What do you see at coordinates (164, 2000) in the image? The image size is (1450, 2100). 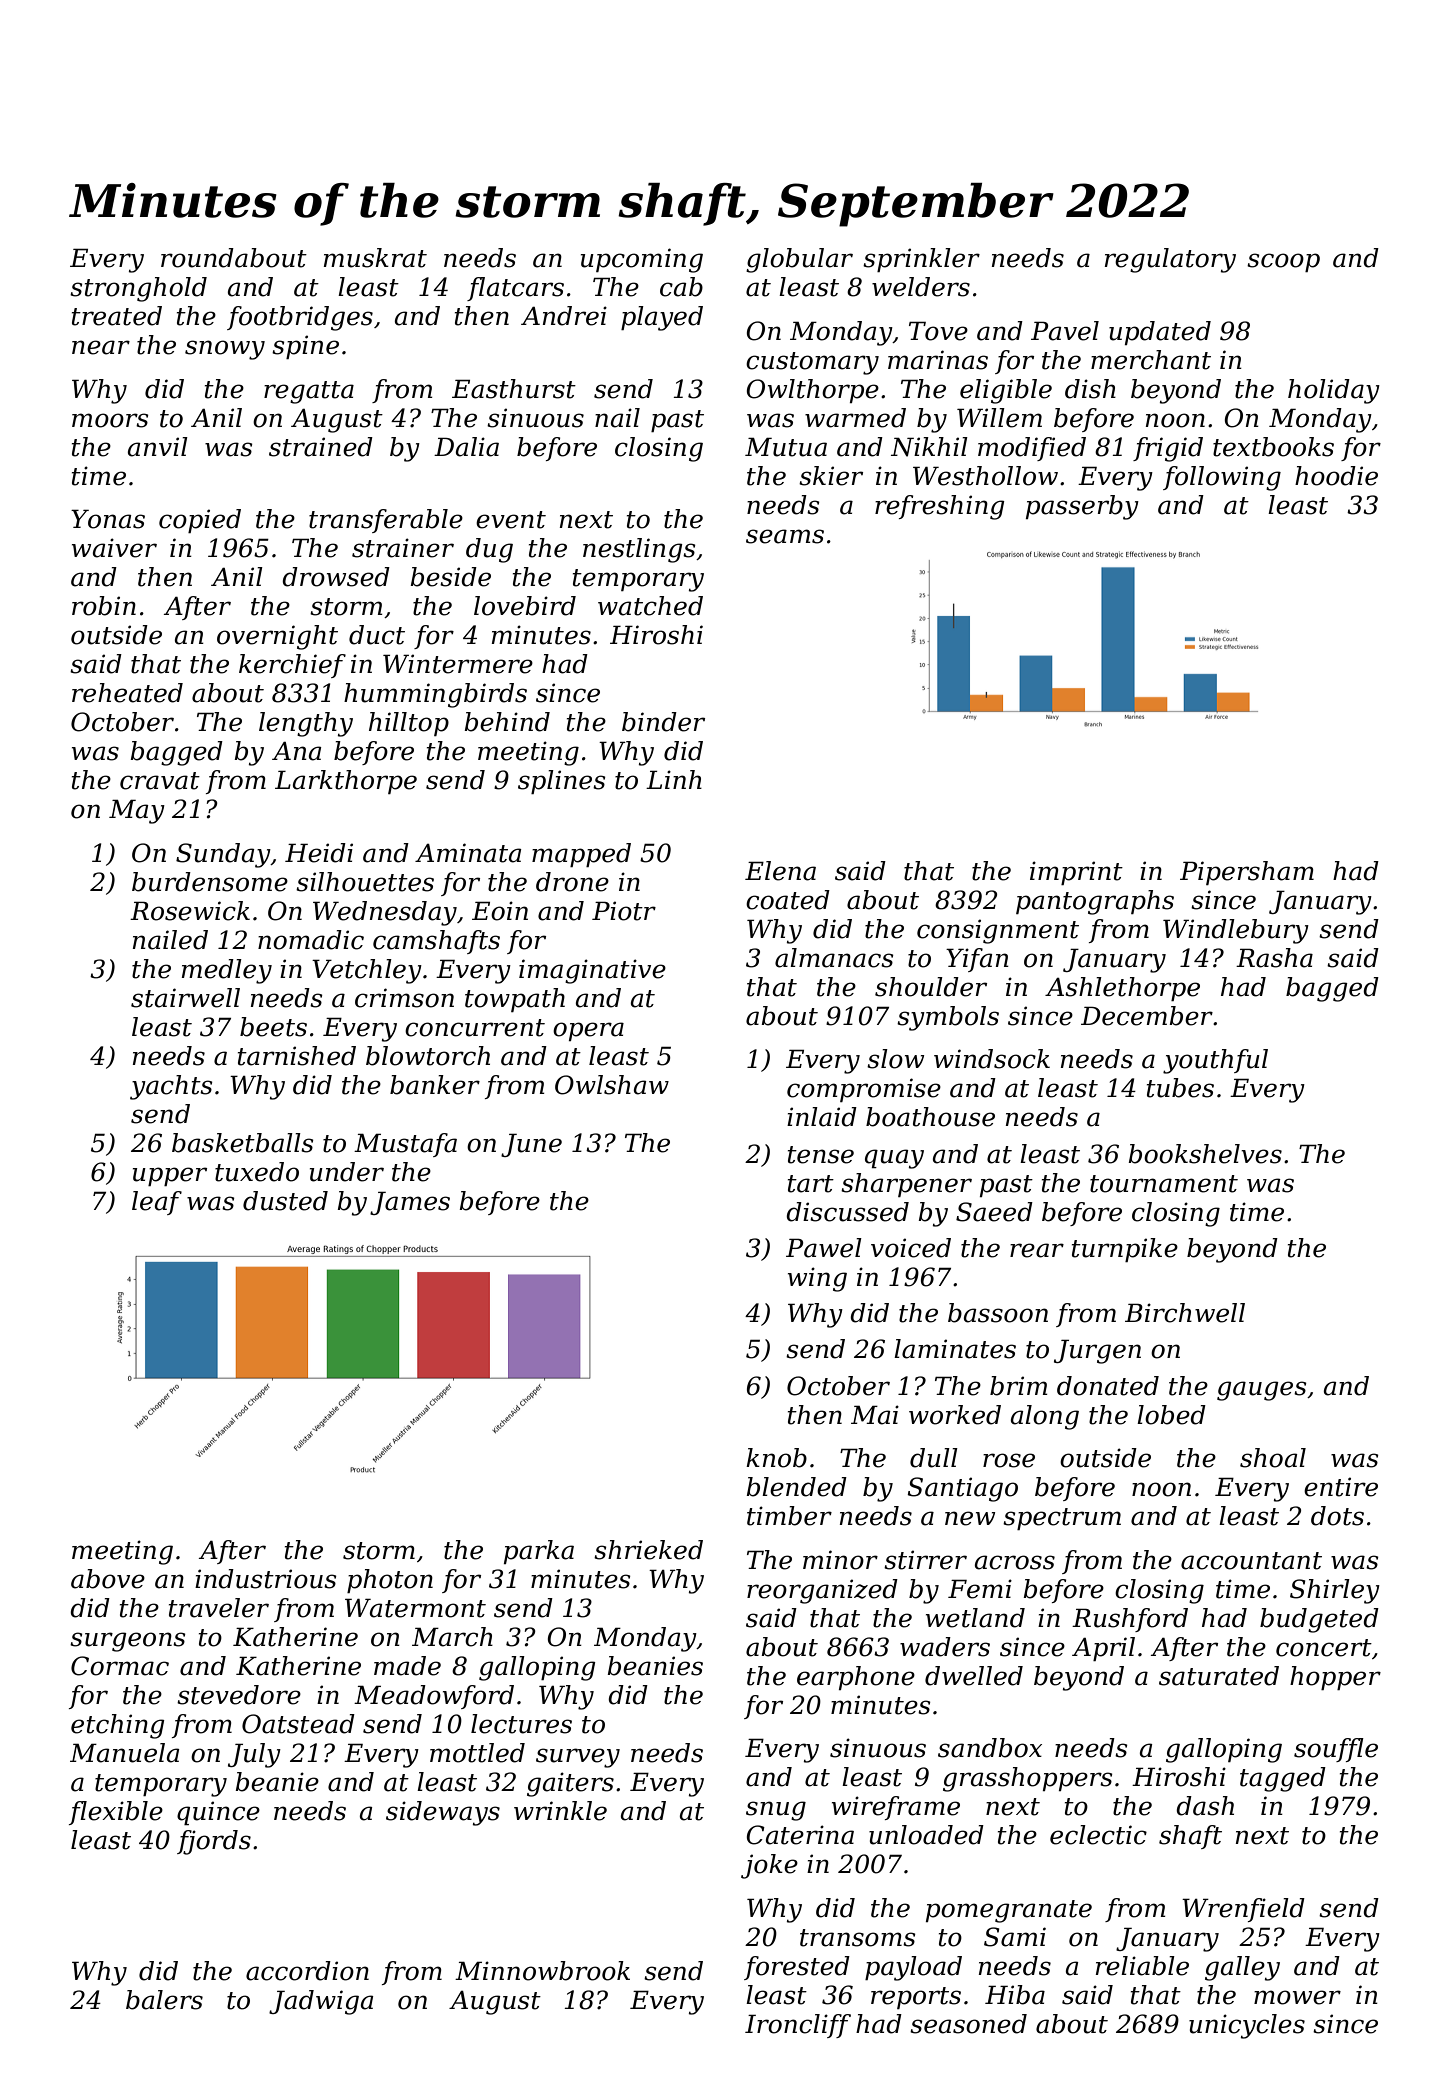 I see `balers` at bounding box center [164, 2000].
